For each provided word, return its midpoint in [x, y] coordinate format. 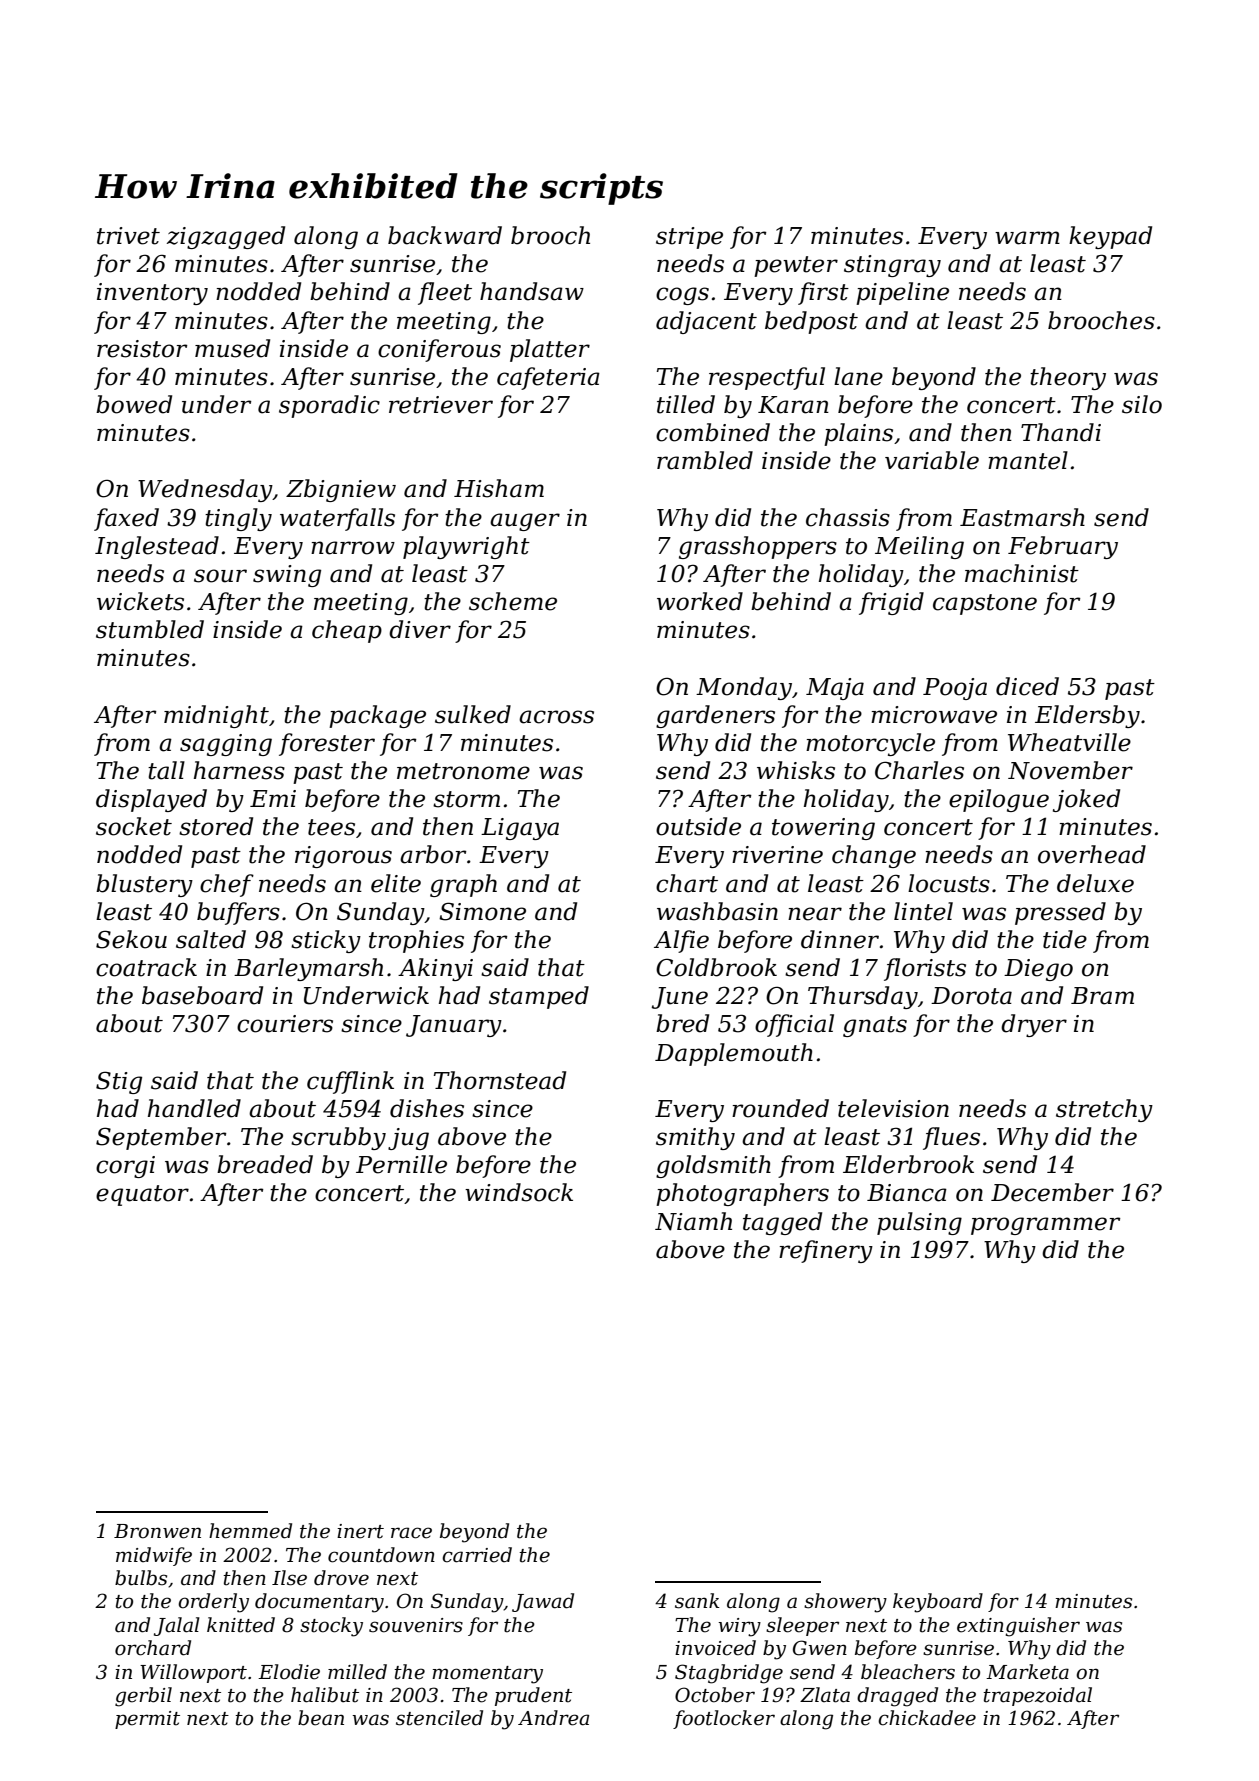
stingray [892, 266]
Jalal [177, 1626]
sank [697, 1601]
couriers [285, 1024]
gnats [875, 1026]
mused [232, 348]
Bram [1102, 996]
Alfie [681, 941]
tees [331, 827]
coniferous [439, 350]
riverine [777, 855]
